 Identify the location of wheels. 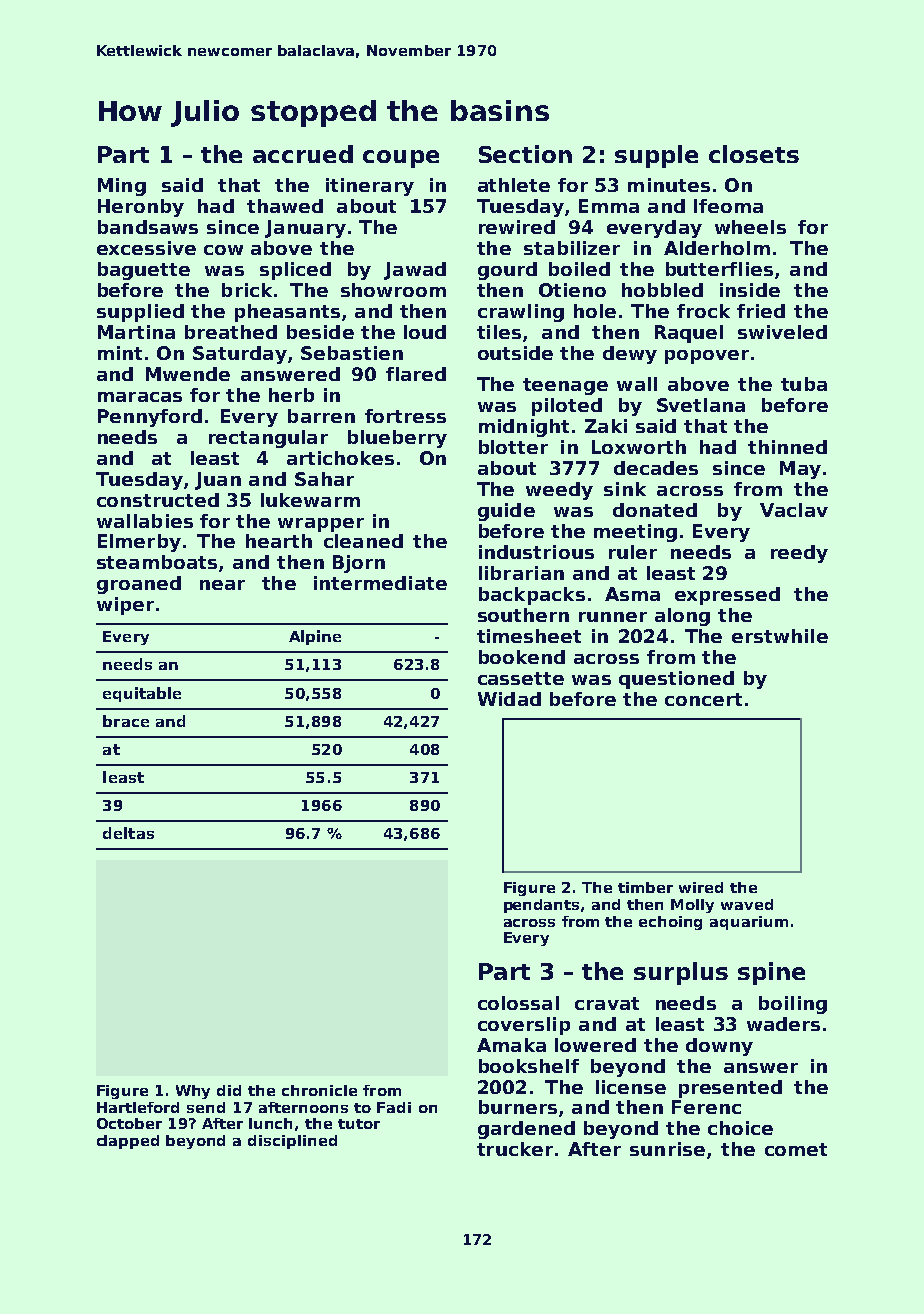
(750, 227).
